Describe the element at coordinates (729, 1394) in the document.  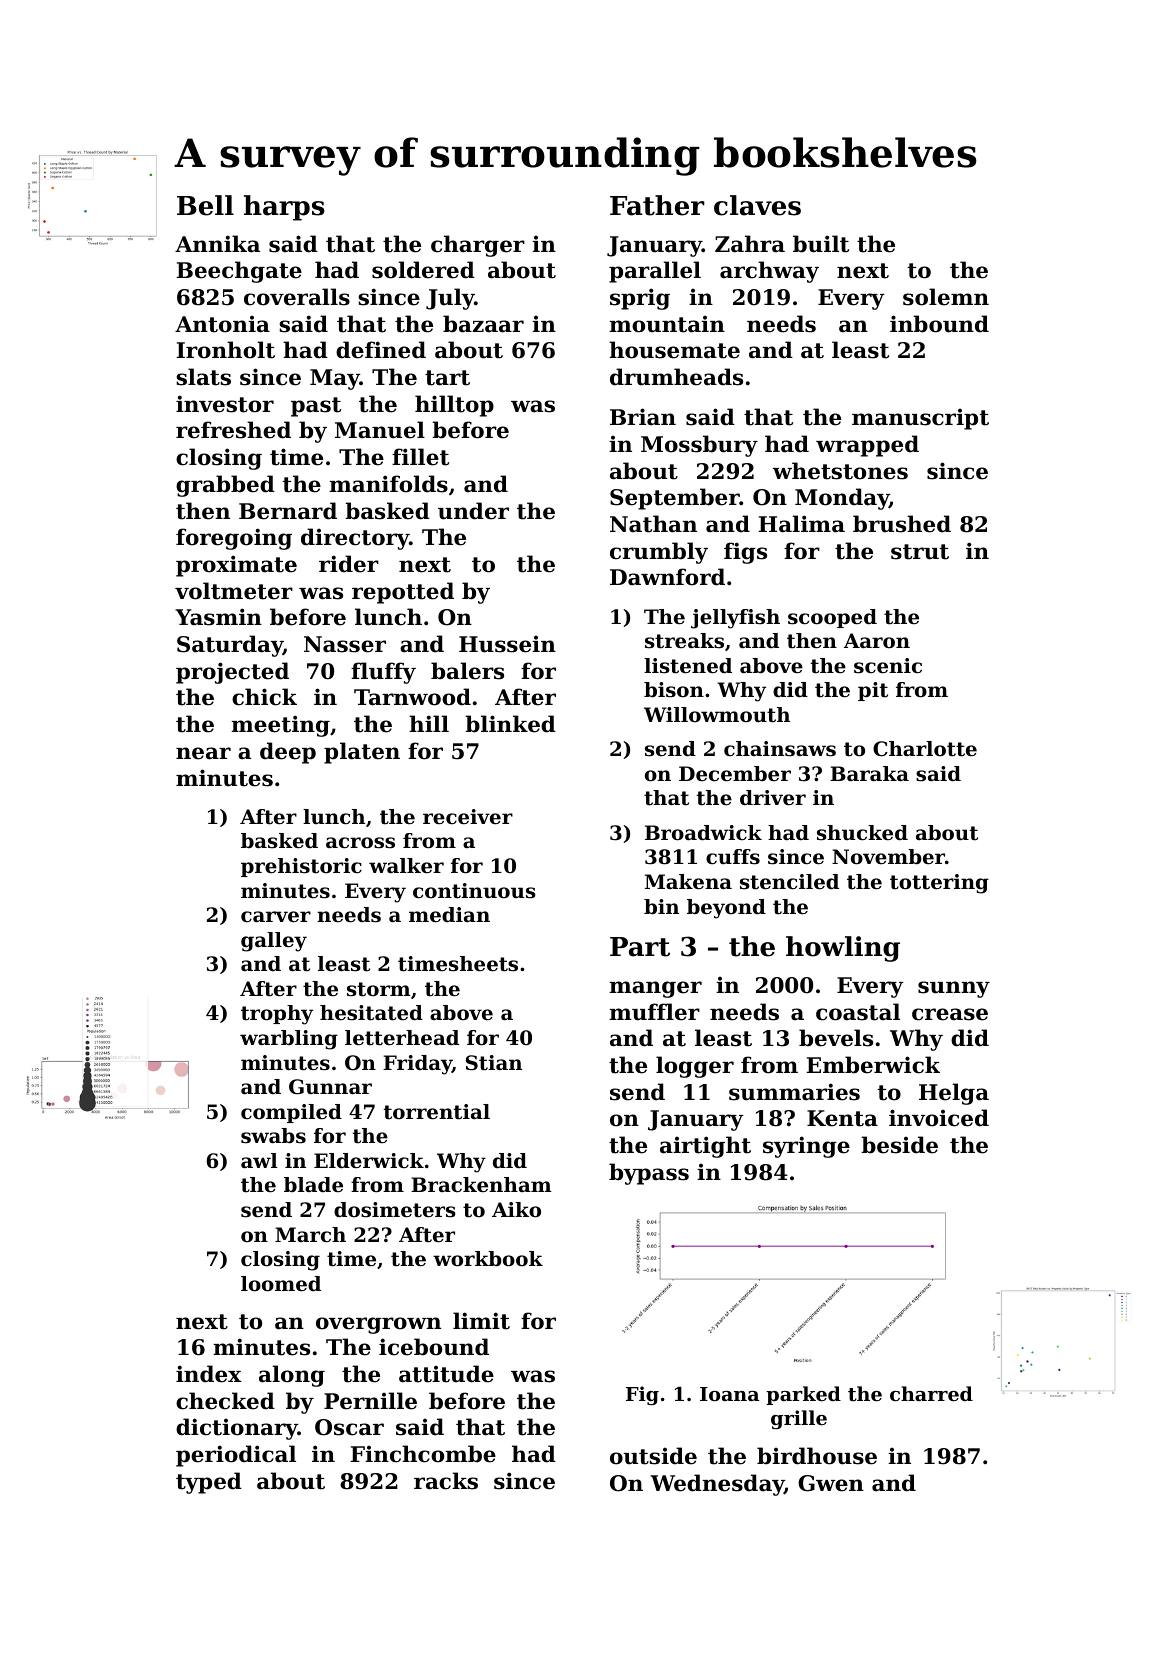
I see `Ioana` at that location.
